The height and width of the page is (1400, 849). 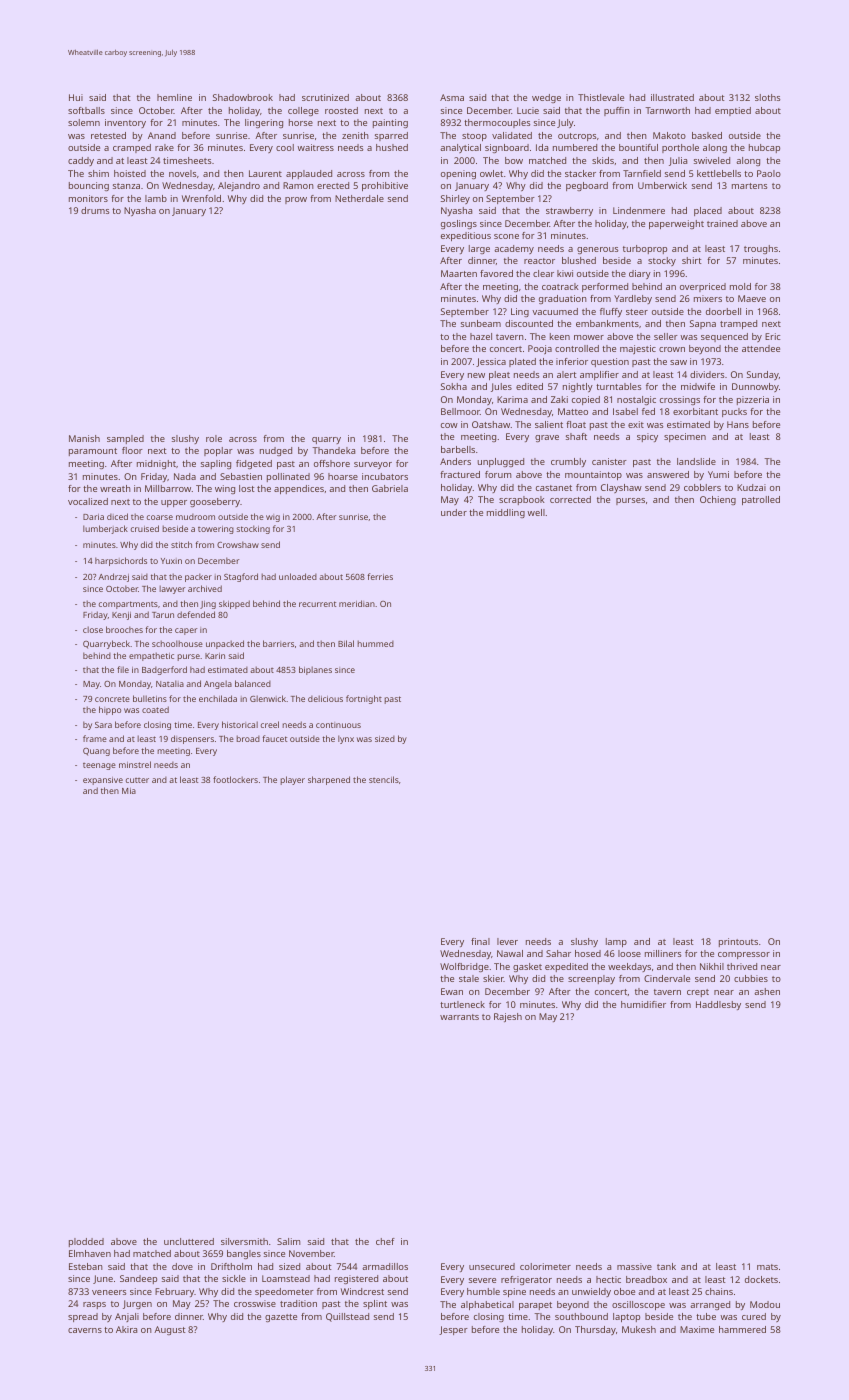 What do you see at coordinates (244, 1241) in the page?
I see `silversmith` at bounding box center [244, 1241].
